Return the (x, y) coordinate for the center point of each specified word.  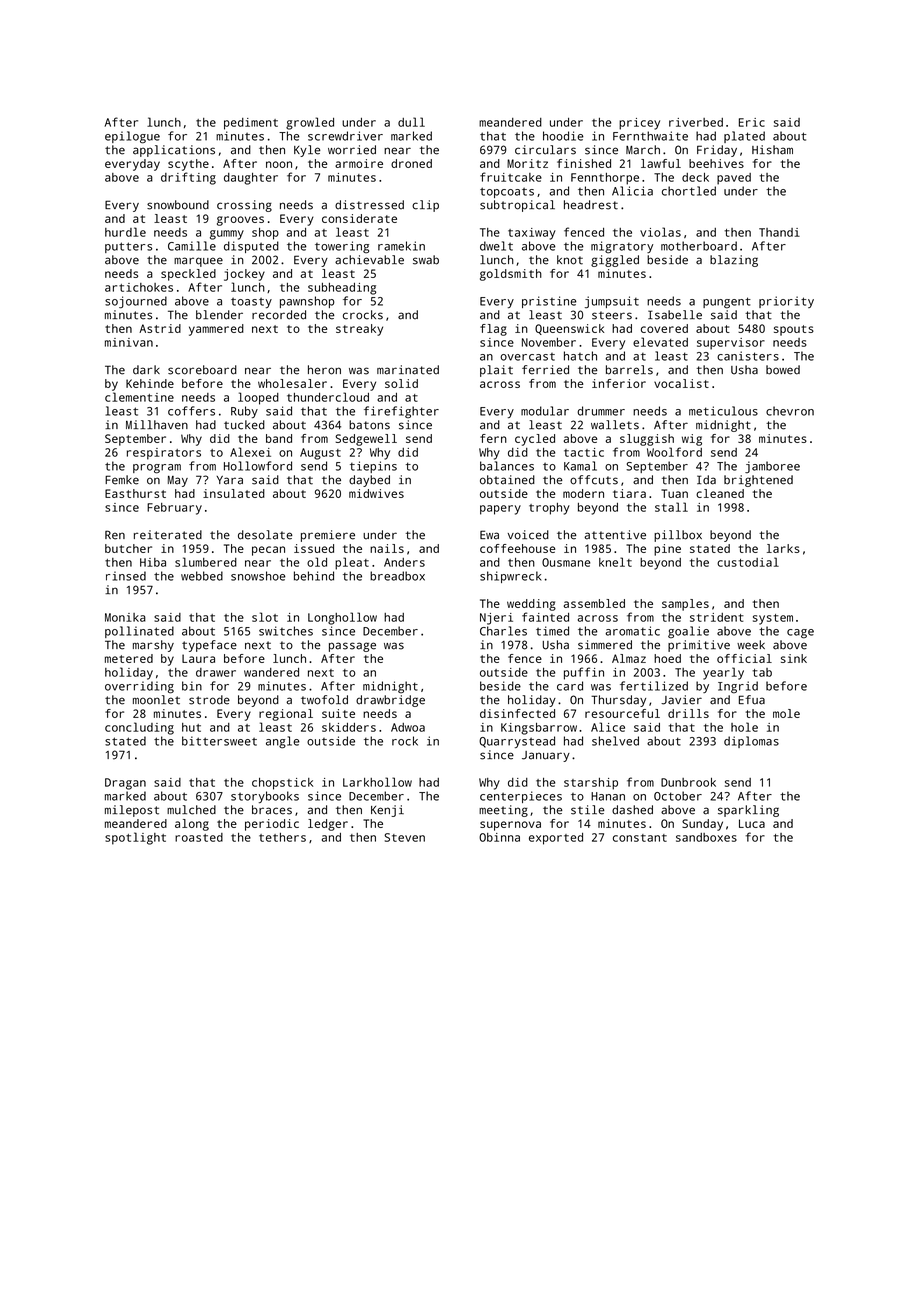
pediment (251, 124)
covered (664, 328)
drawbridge (390, 701)
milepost (132, 811)
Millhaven (157, 425)
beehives (716, 163)
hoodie (563, 136)
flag (493, 330)
